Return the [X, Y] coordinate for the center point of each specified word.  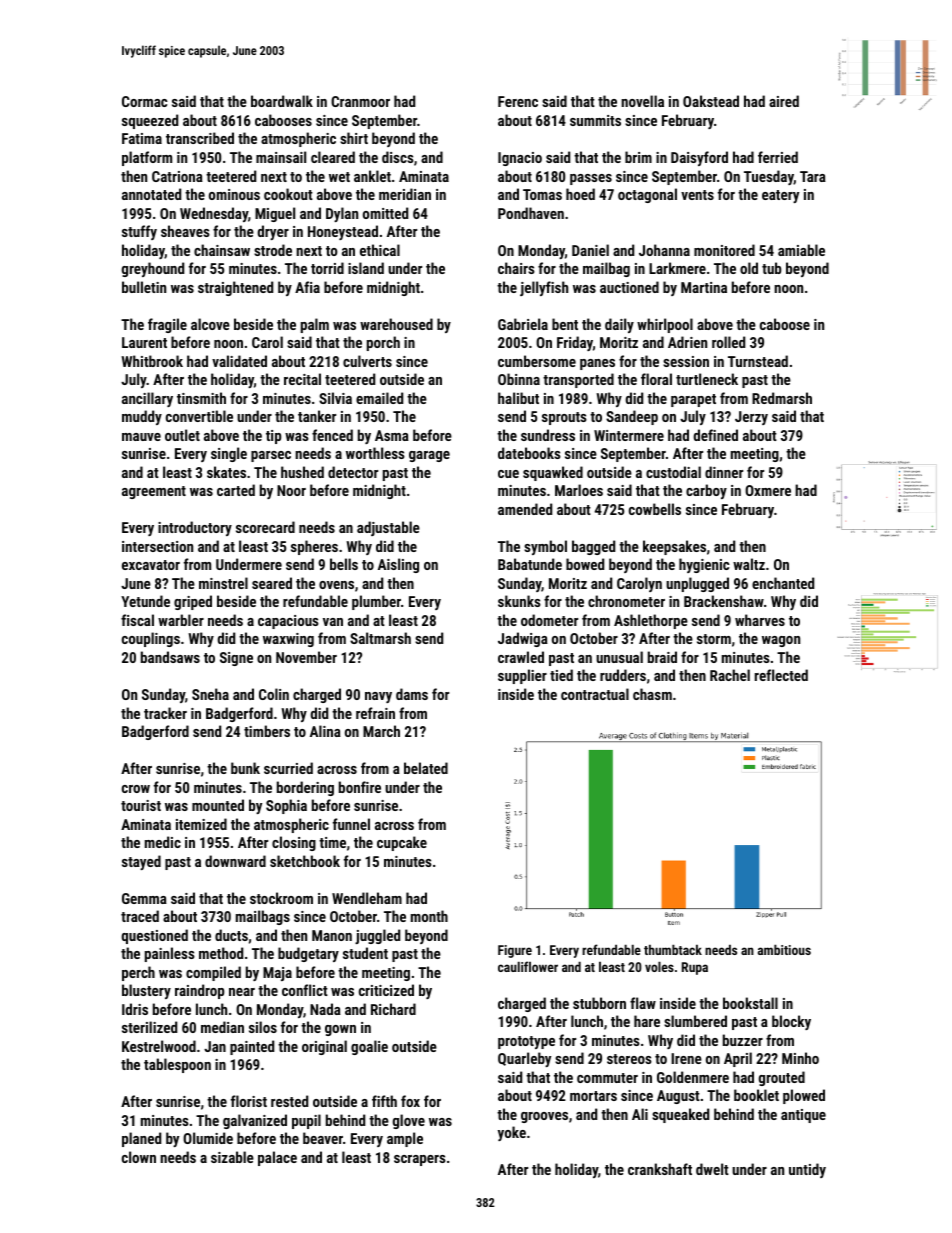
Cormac [145, 101]
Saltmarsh [380, 638]
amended [525, 509]
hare [647, 1021]
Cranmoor [360, 101]
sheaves [185, 231]
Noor [291, 490]
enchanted [783, 583]
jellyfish [544, 288]
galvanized [255, 1121]
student [365, 953]
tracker [165, 713]
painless [170, 954]
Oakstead [711, 101]
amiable [801, 250]
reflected [781, 675]
